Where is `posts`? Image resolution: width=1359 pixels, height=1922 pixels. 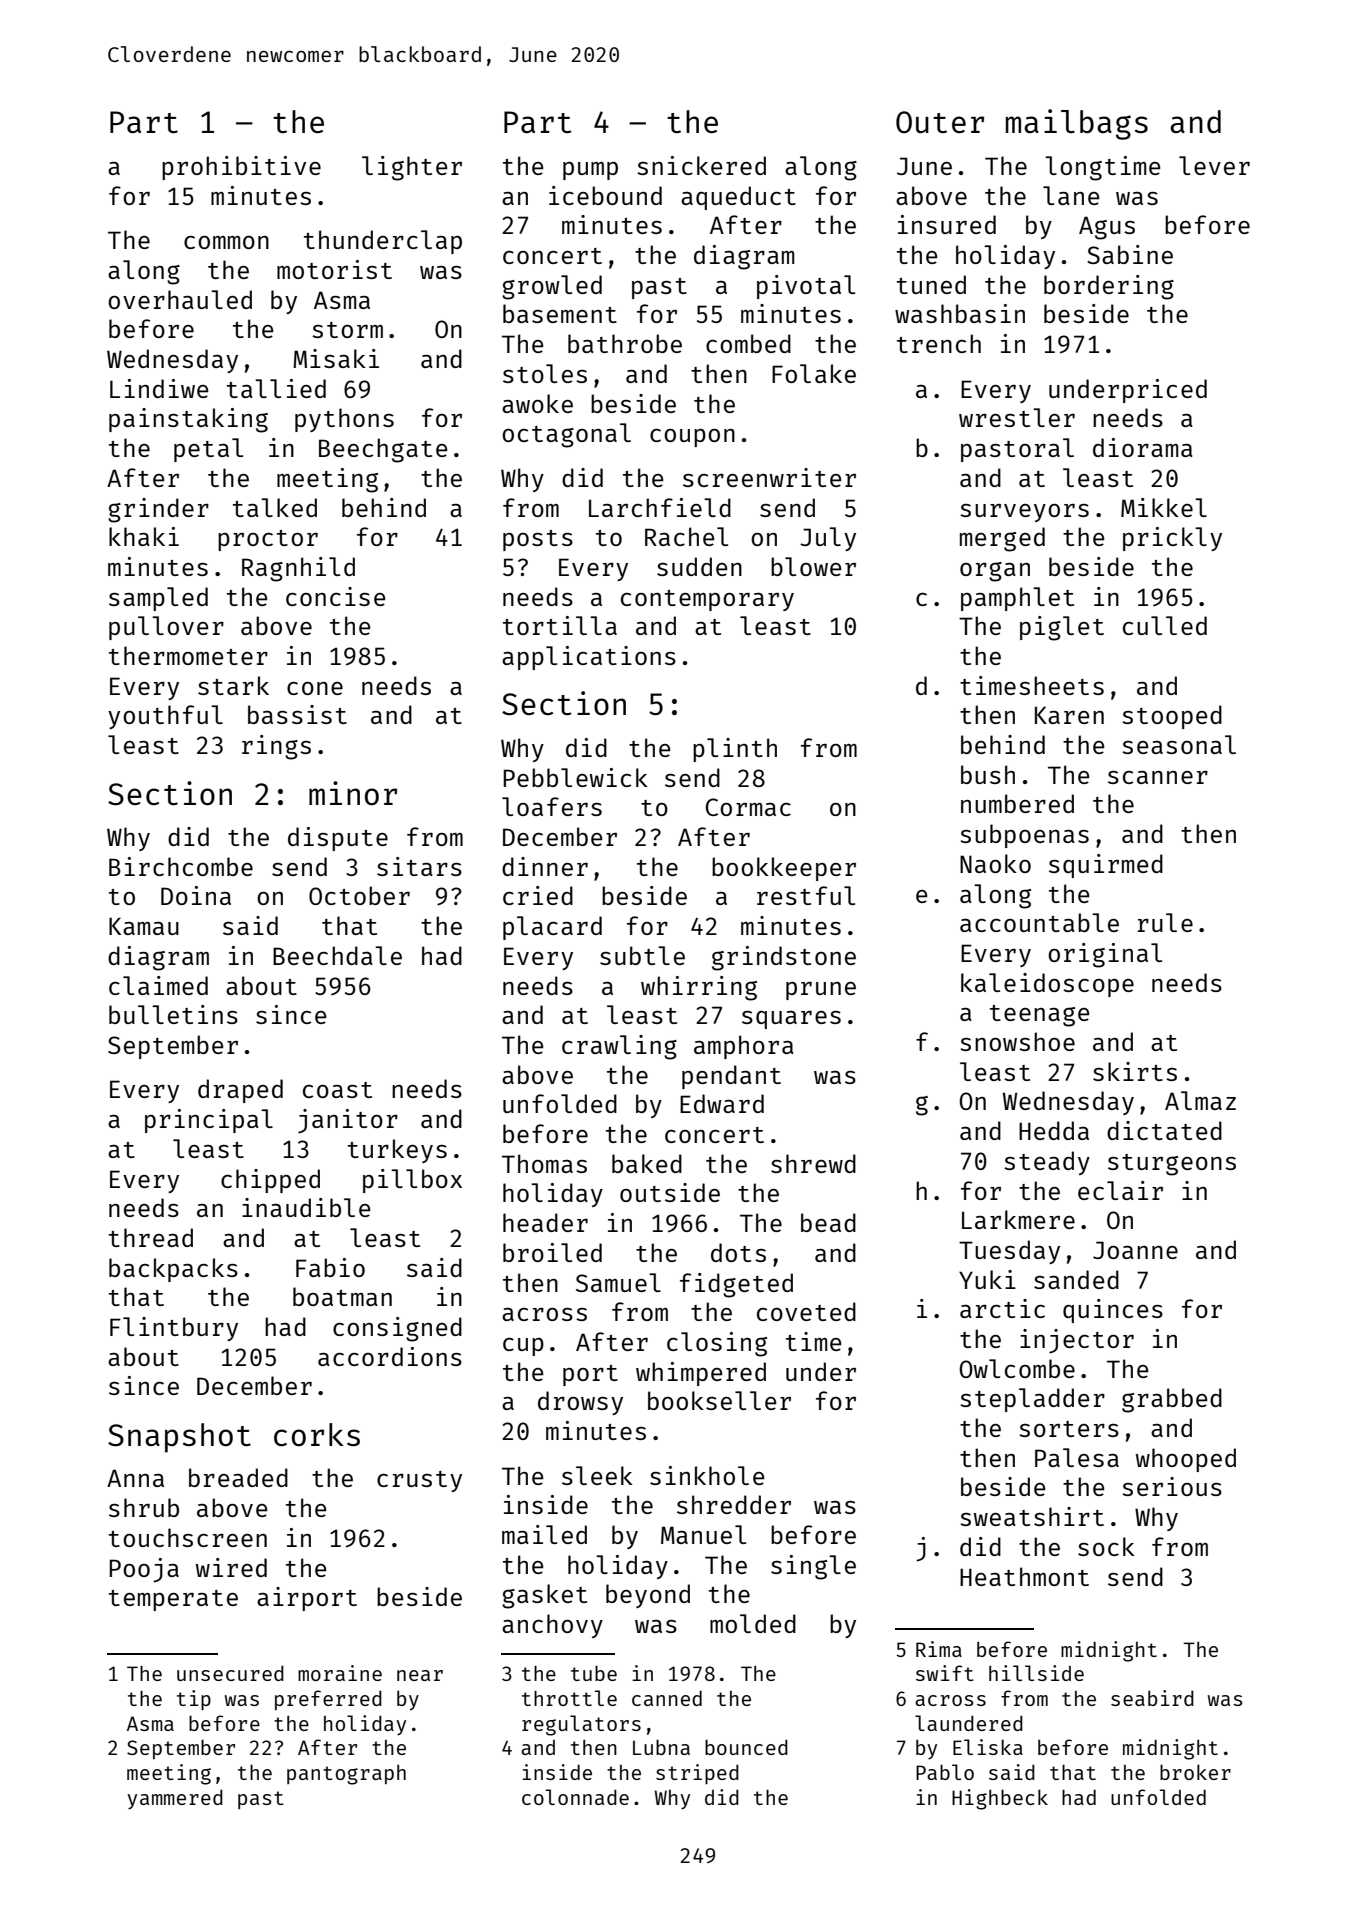
posts is located at coordinates (538, 540).
